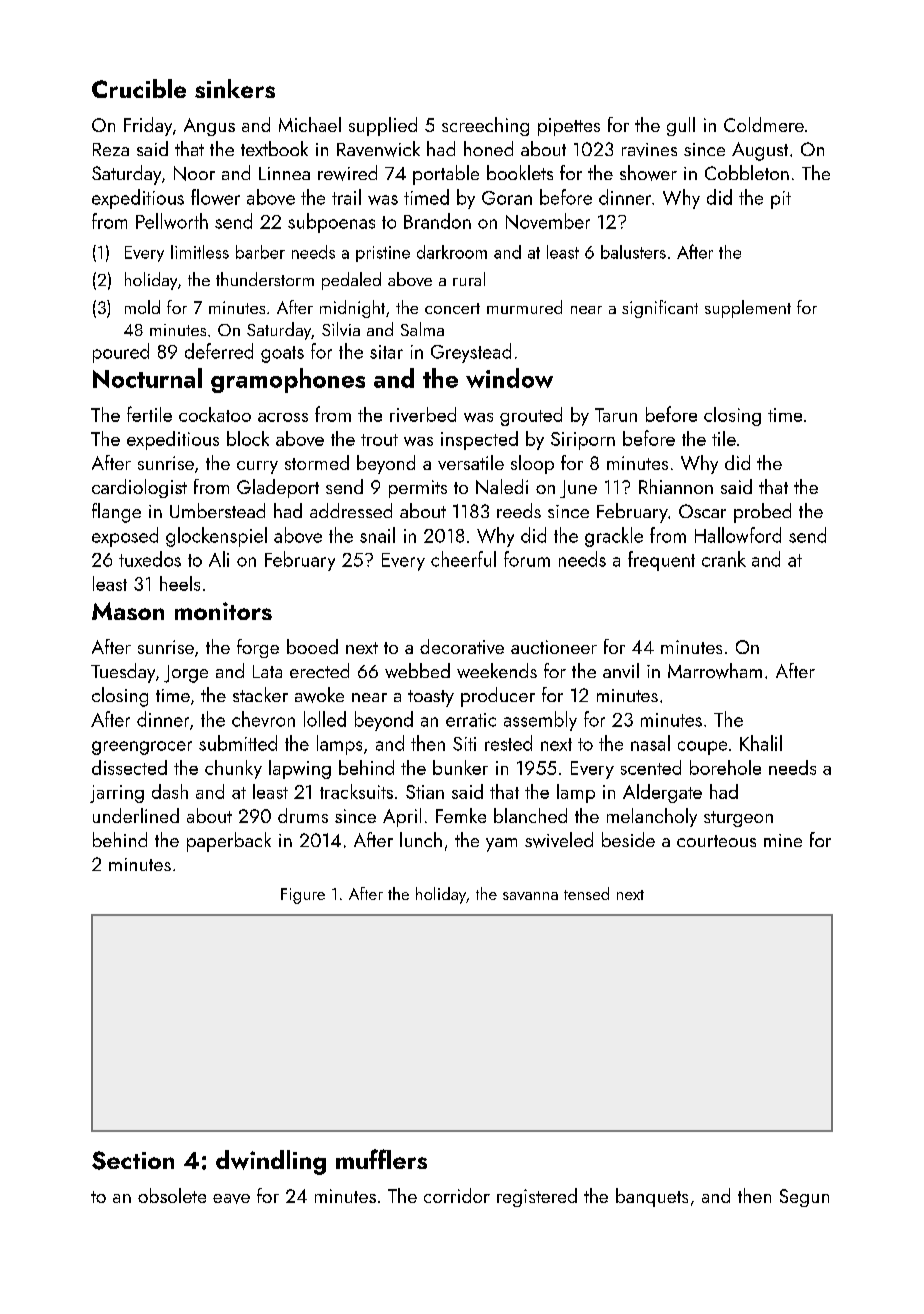 This page has height=1314, width=924. What do you see at coordinates (781, 200) in the page?
I see `pit` at bounding box center [781, 200].
